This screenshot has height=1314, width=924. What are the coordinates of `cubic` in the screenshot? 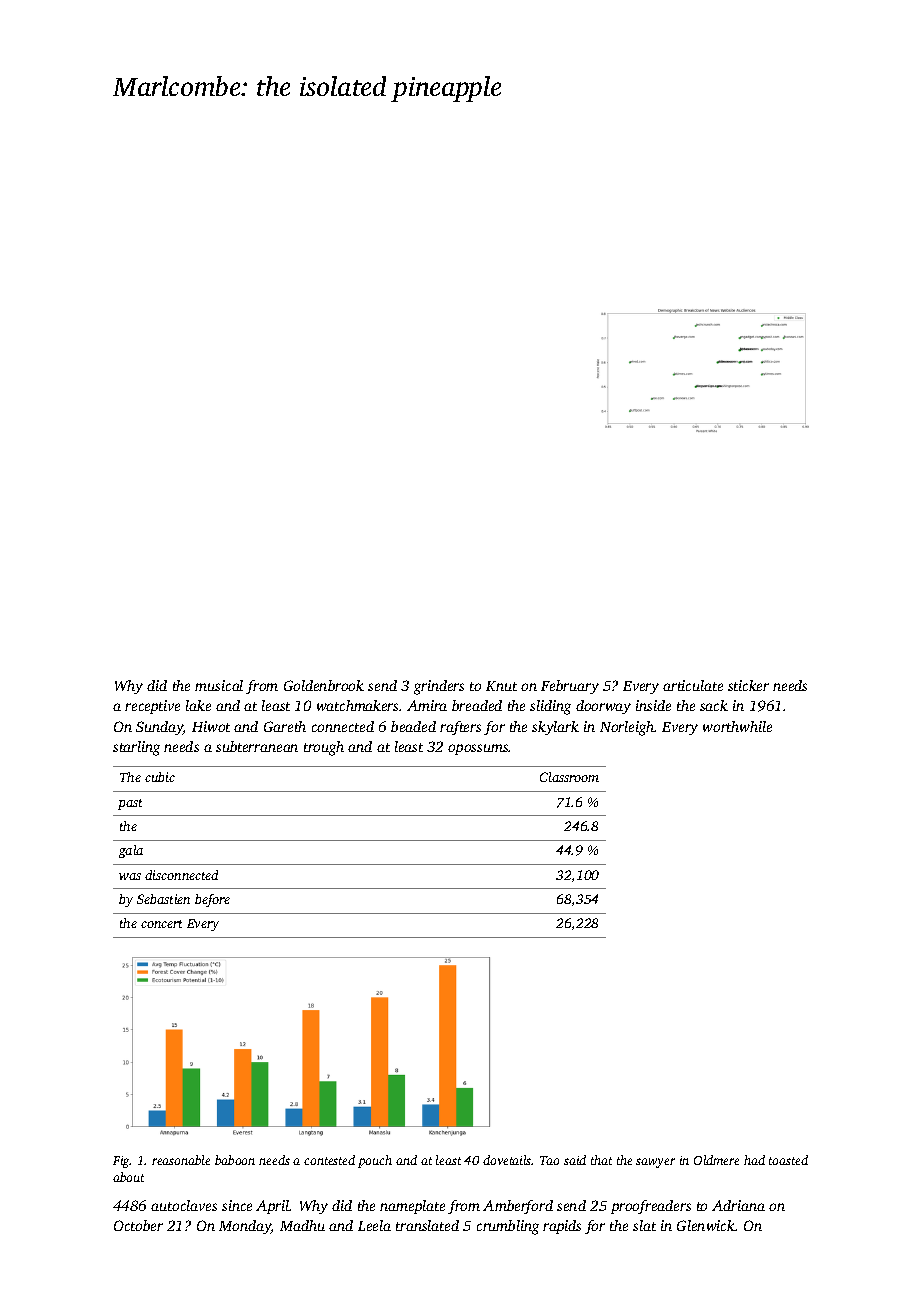 It's located at (160, 777).
